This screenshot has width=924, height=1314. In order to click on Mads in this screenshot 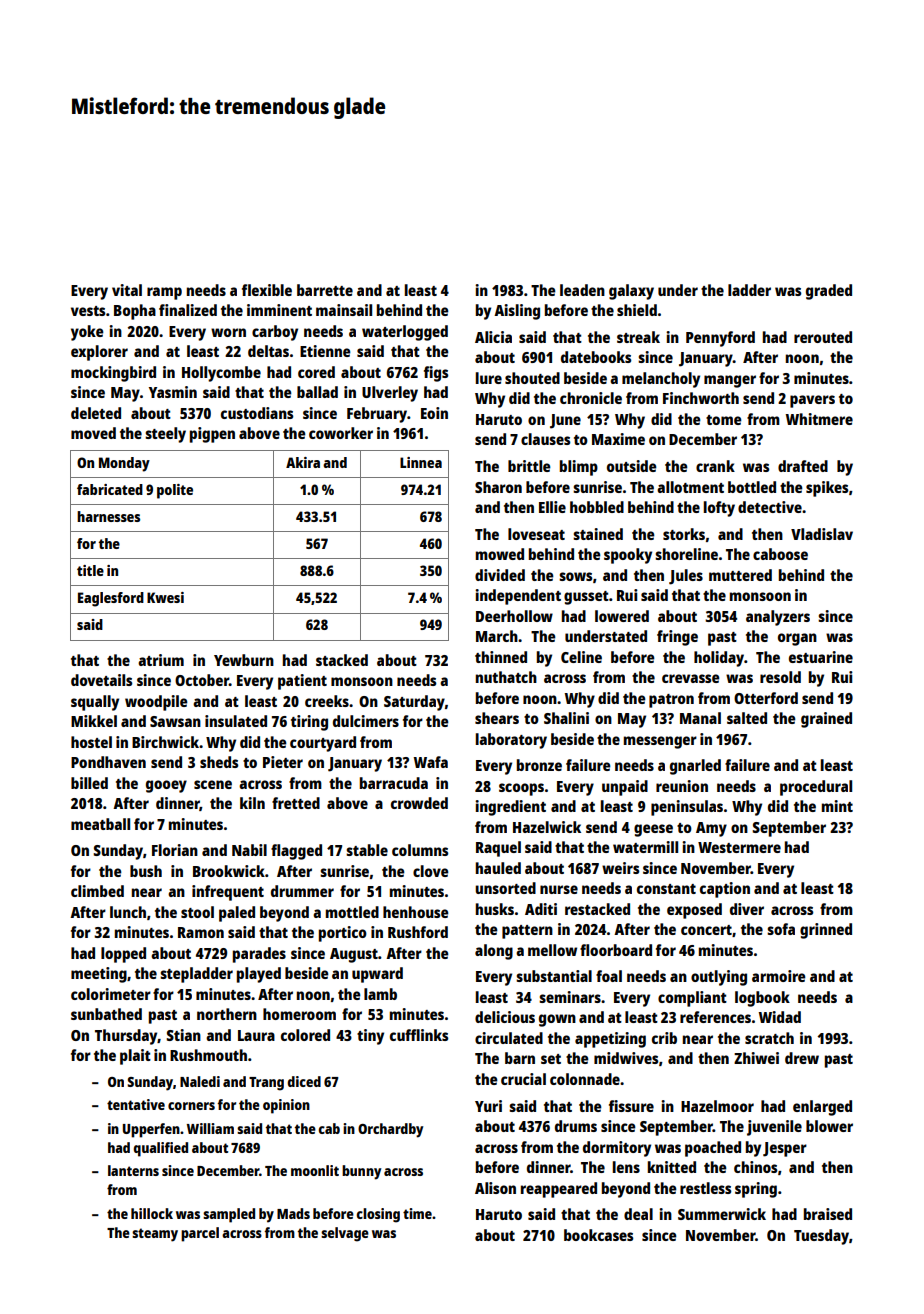, I will do `click(293, 1213)`.
